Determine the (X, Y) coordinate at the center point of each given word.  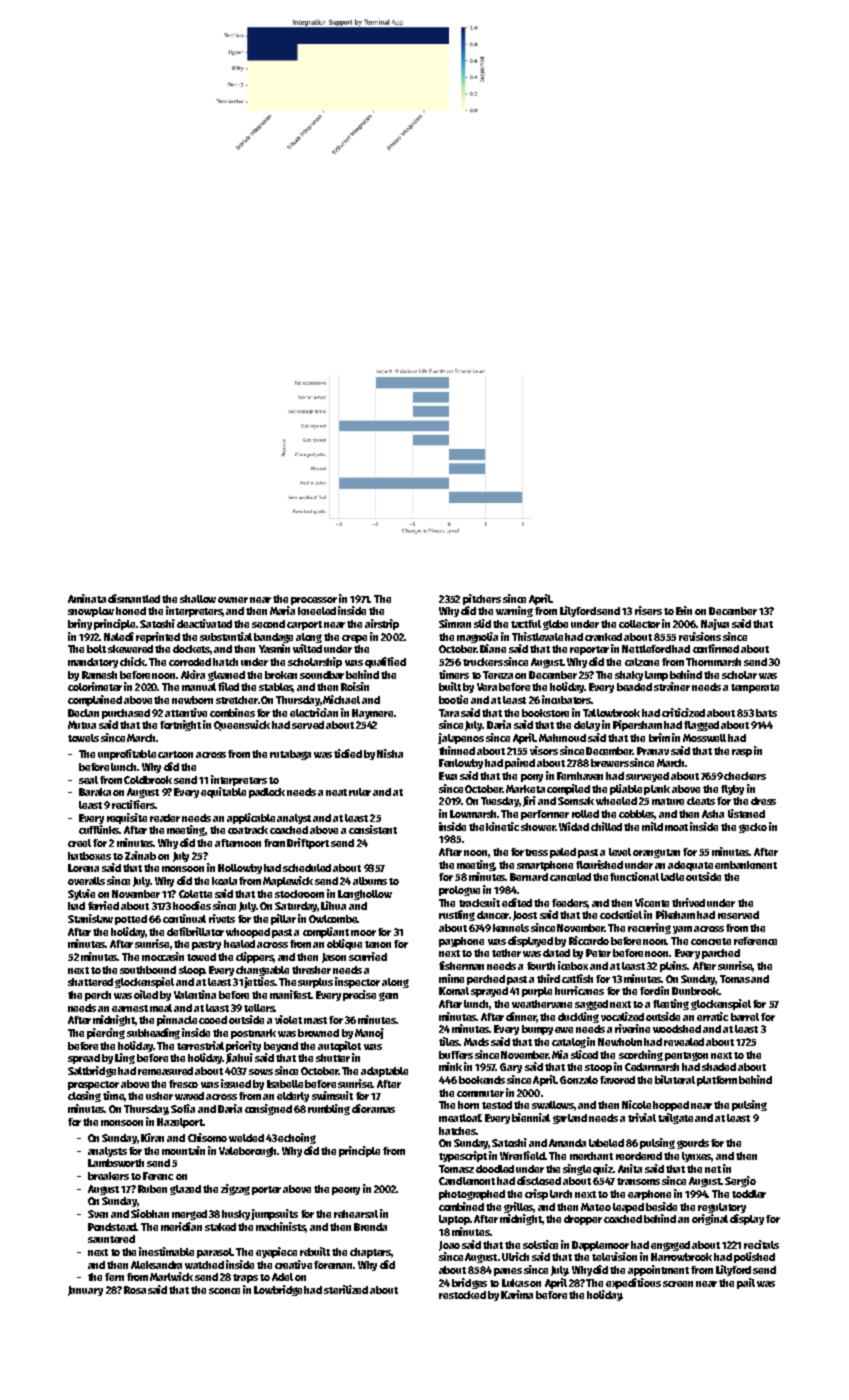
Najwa (715, 624)
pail (746, 1283)
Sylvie (81, 894)
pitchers (482, 599)
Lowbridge (278, 1290)
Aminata (87, 598)
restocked (462, 1295)
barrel (745, 1017)
